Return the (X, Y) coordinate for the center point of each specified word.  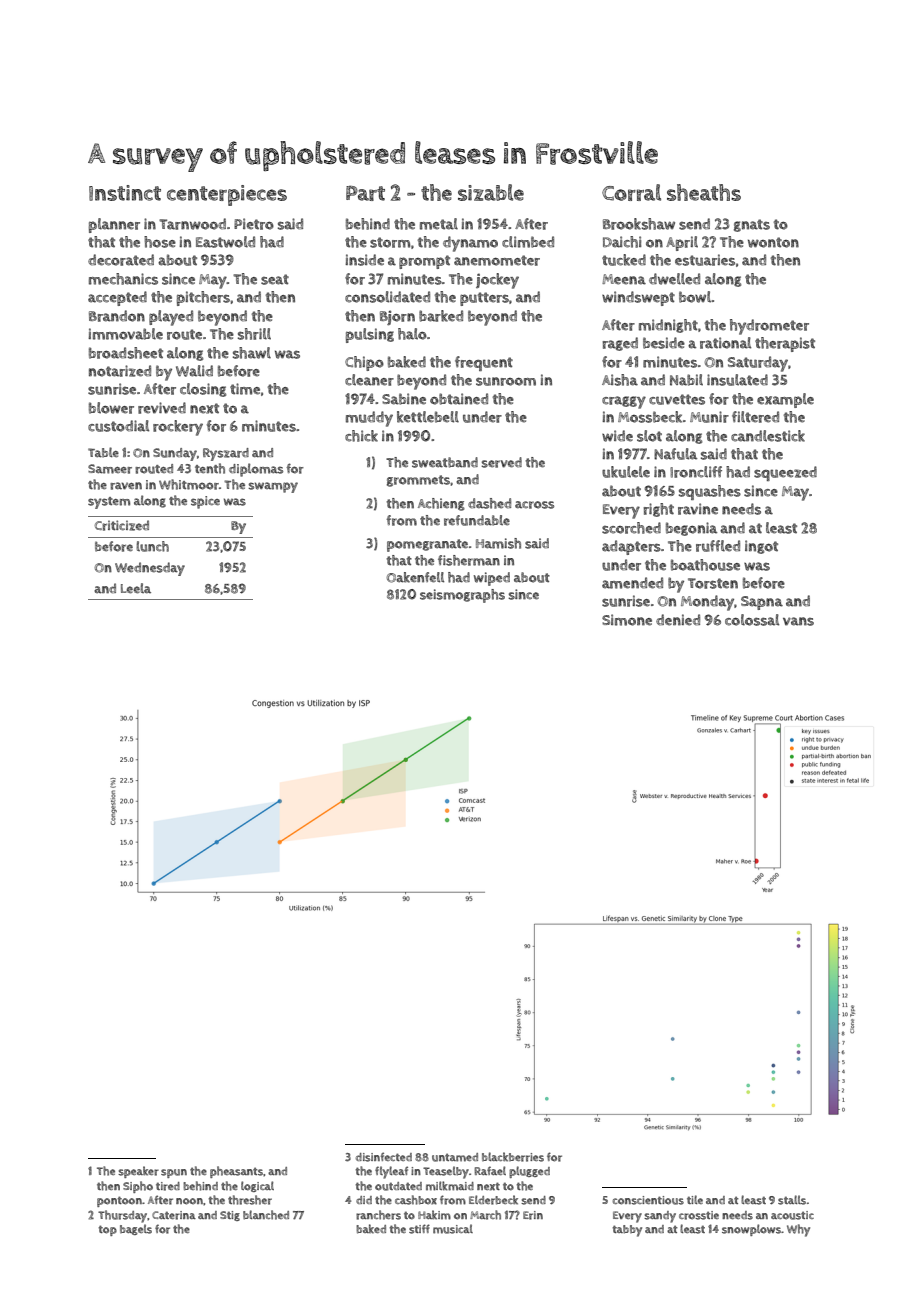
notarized (120, 371)
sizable (491, 192)
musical (453, 1229)
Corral (631, 192)
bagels (136, 1229)
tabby (627, 1231)
